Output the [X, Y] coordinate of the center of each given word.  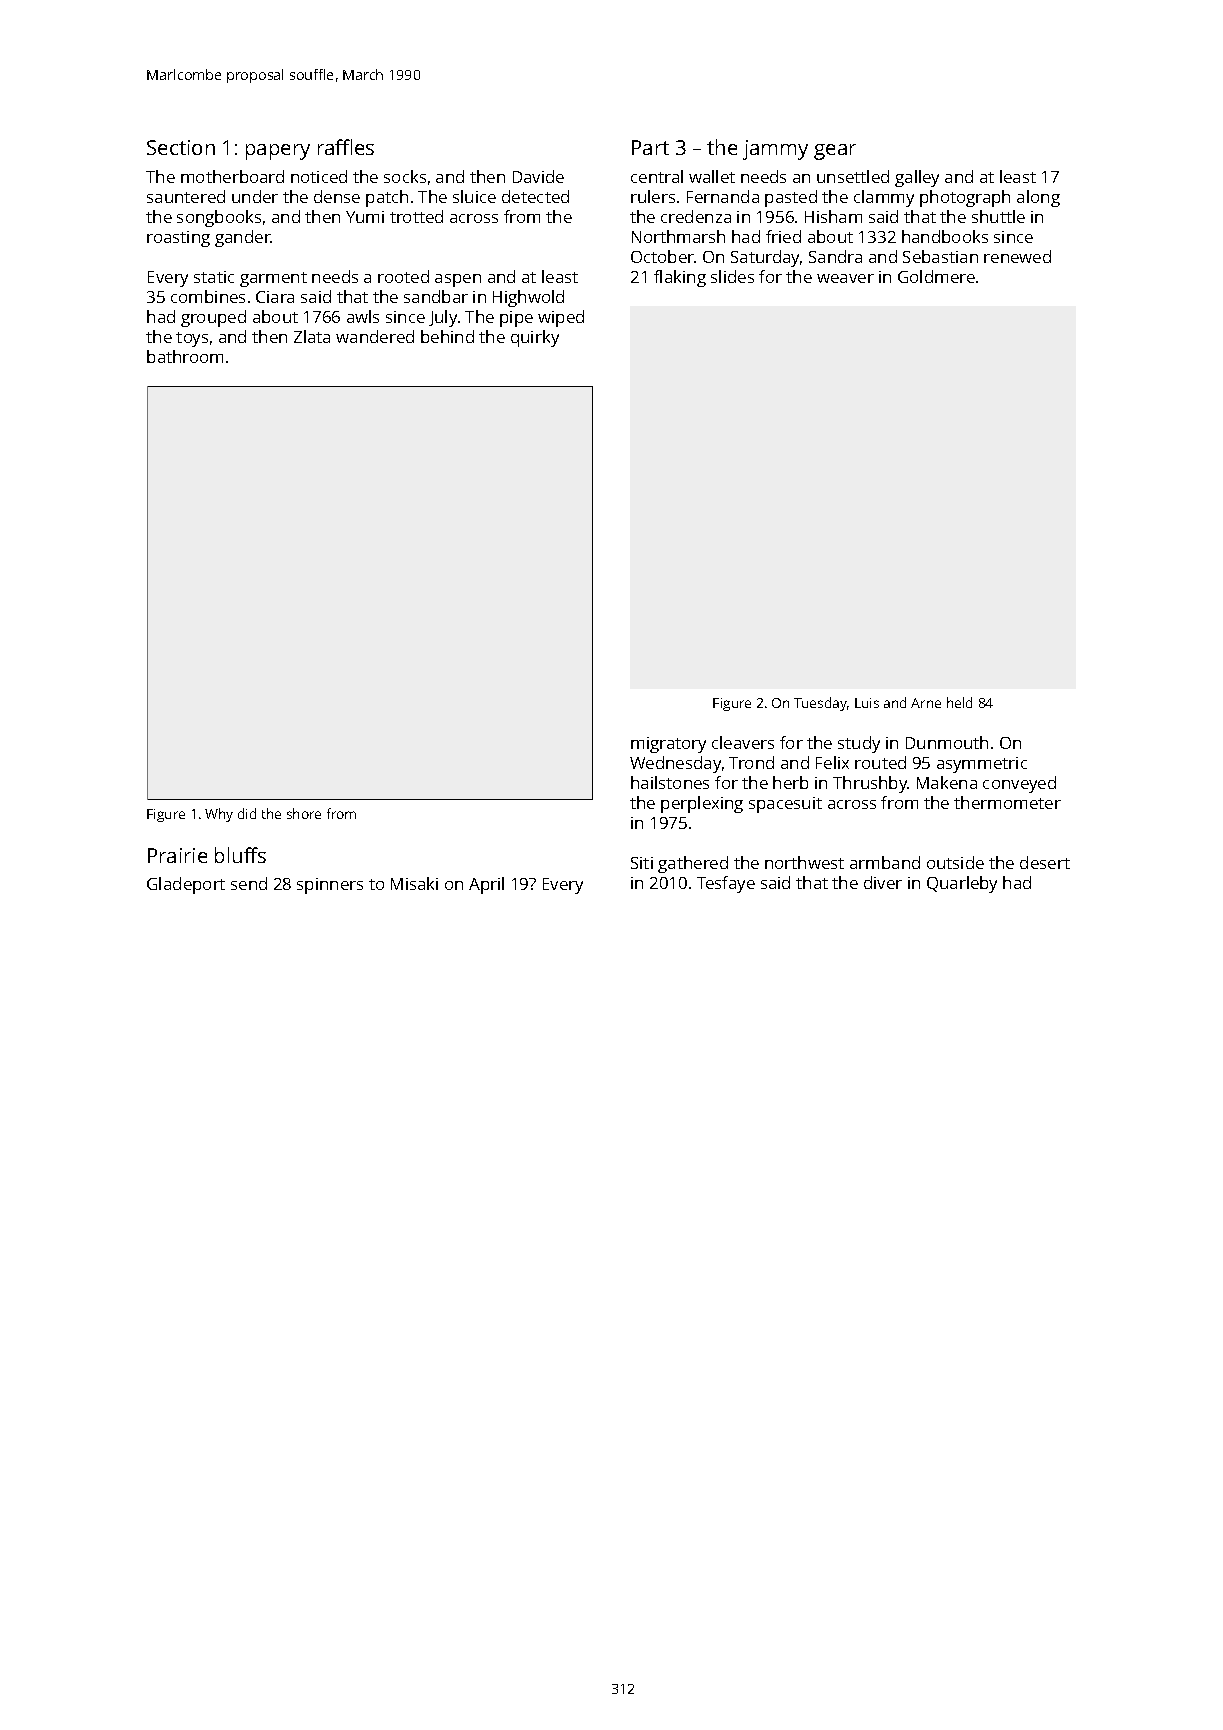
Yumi [365, 217]
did [247, 813]
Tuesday [820, 704]
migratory [668, 745]
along [1038, 198]
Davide [538, 176]
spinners [330, 886]
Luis [867, 703]
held [959, 702]
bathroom [185, 356]
